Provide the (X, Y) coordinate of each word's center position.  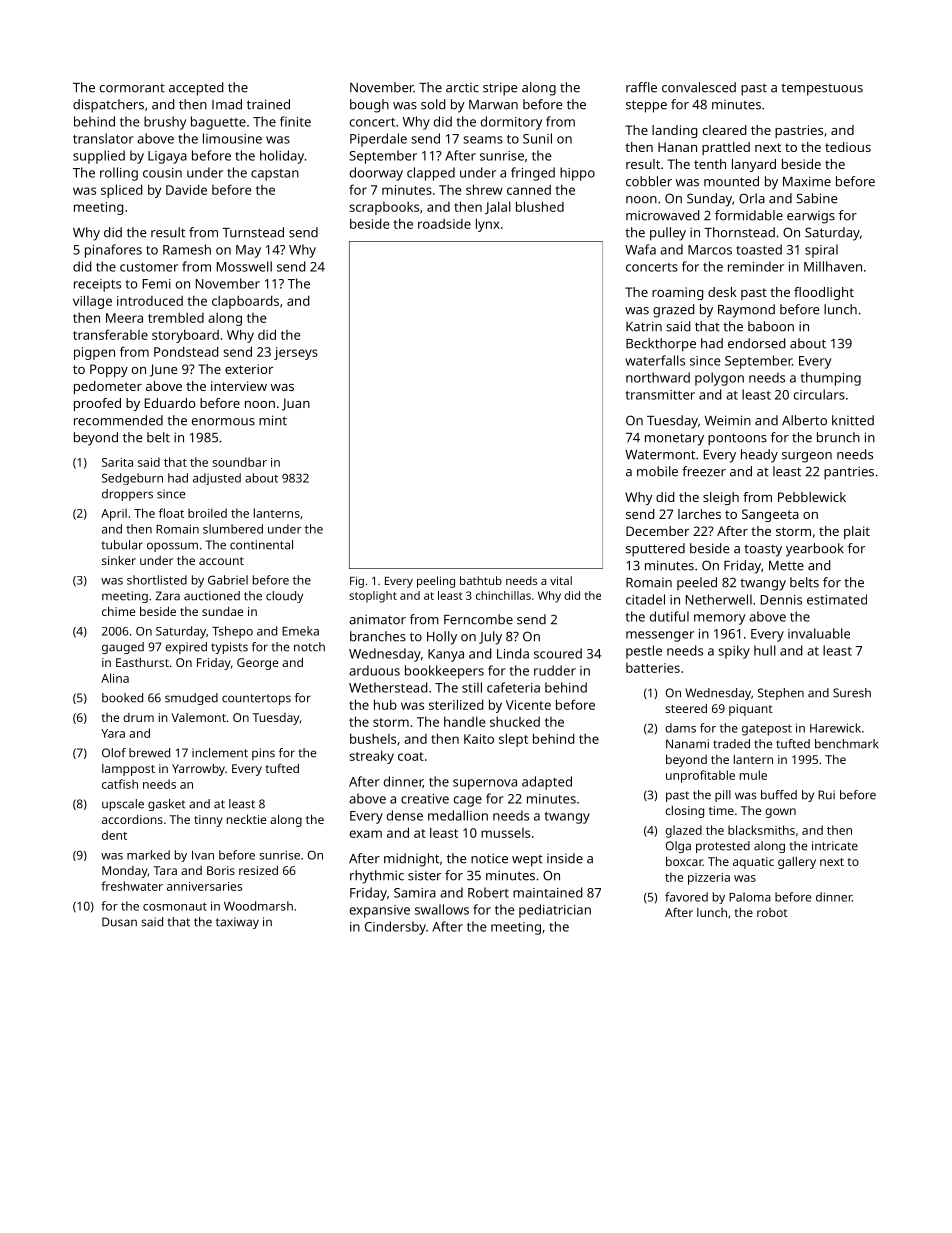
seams (483, 140)
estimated (837, 599)
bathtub (481, 580)
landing (675, 131)
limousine (232, 138)
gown (780, 813)
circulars (819, 394)
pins (263, 754)
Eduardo (170, 403)
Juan (296, 404)
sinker (119, 560)
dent (114, 835)
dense (405, 815)
